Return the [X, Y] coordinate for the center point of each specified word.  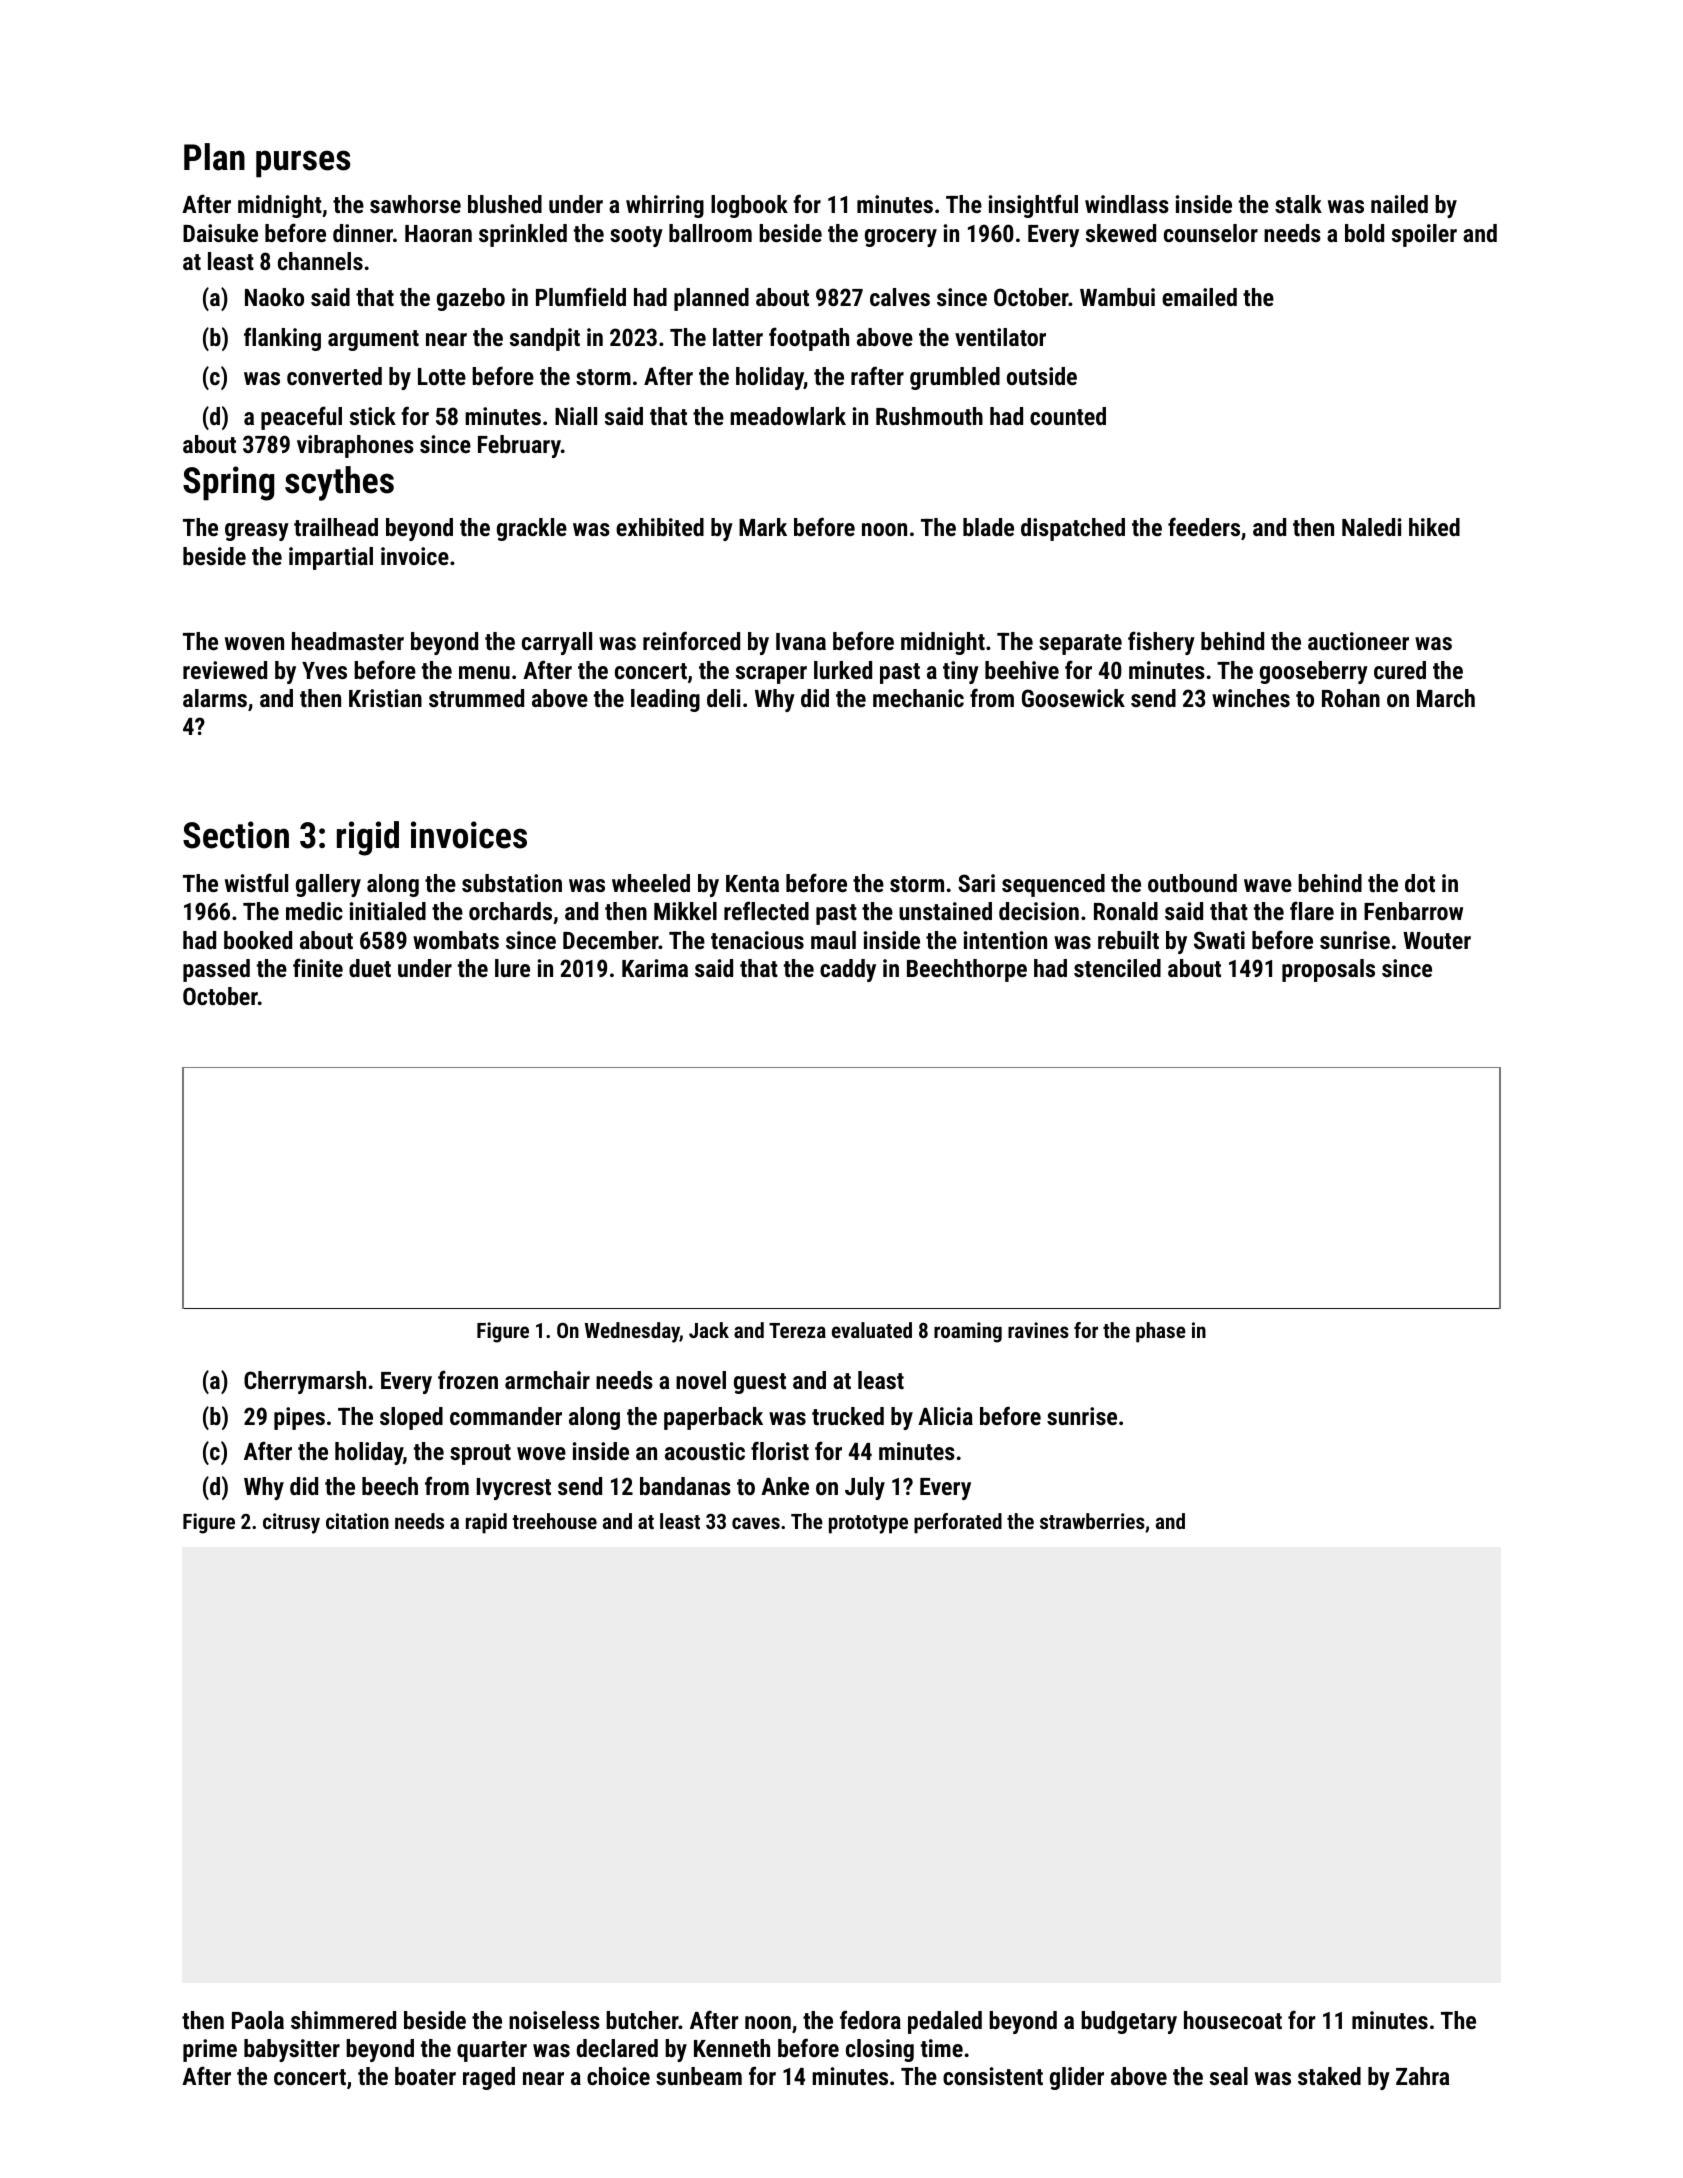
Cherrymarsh [305, 1382]
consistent [993, 2076]
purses [303, 164]
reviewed [225, 670]
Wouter [1437, 940]
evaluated [872, 1330]
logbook [749, 206]
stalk [1298, 204]
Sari [976, 883]
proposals [1328, 970]
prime [210, 2050]
